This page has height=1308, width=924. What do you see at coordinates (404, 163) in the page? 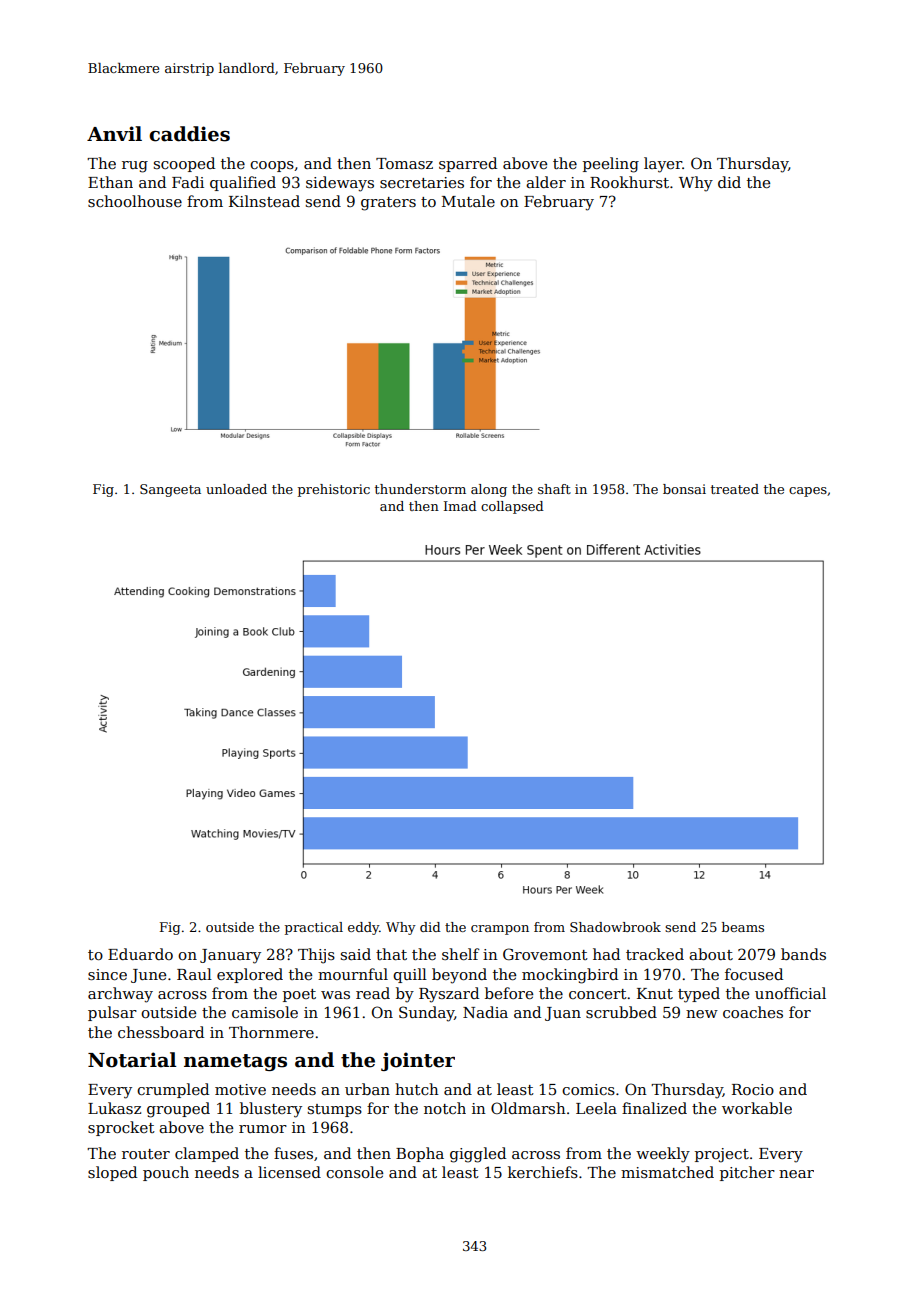
I see `Tomasz` at bounding box center [404, 163].
